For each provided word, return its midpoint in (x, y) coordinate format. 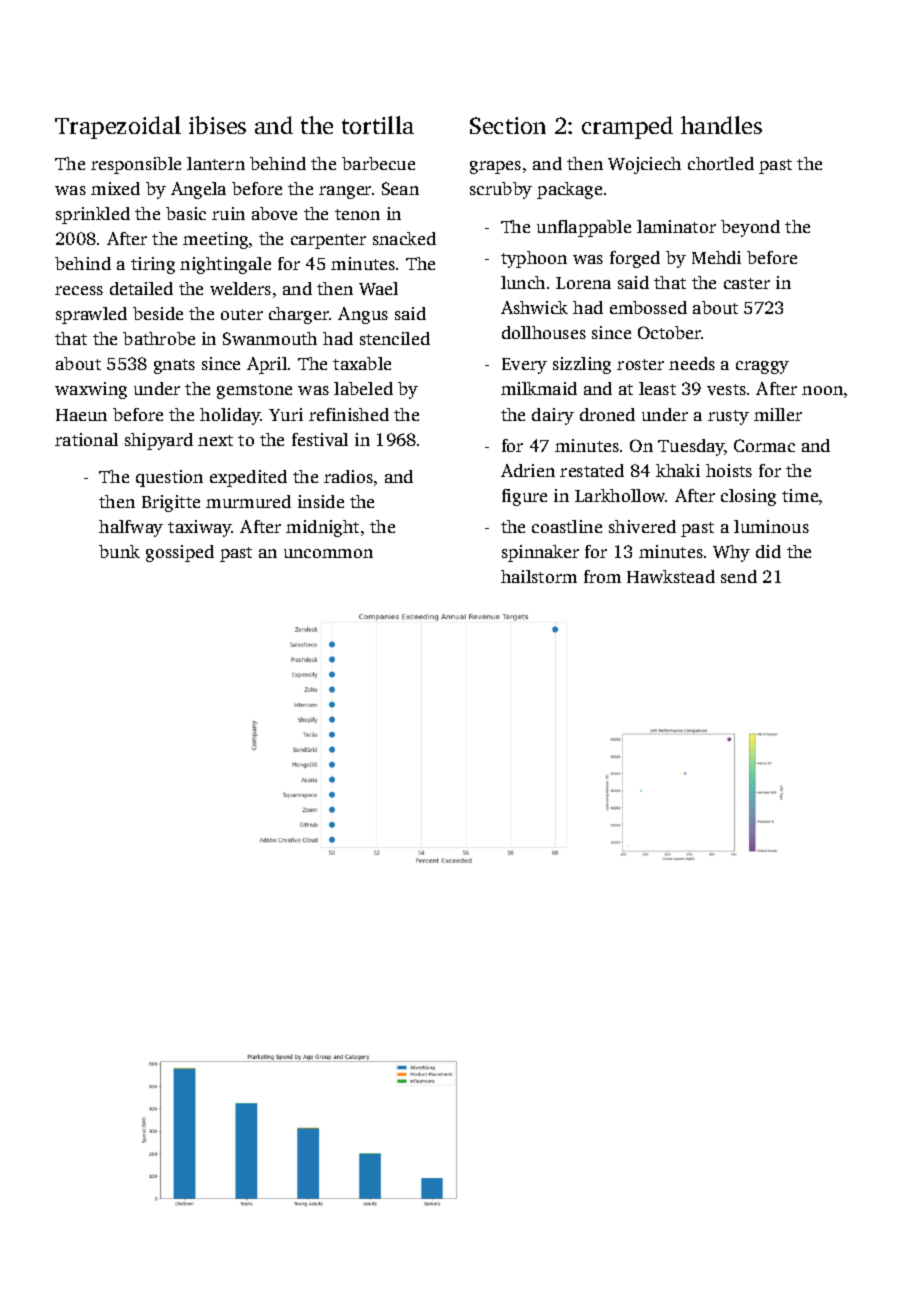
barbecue (378, 163)
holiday (230, 416)
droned (607, 414)
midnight (322, 528)
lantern (216, 163)
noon (822, 390)
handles (721, 125)
